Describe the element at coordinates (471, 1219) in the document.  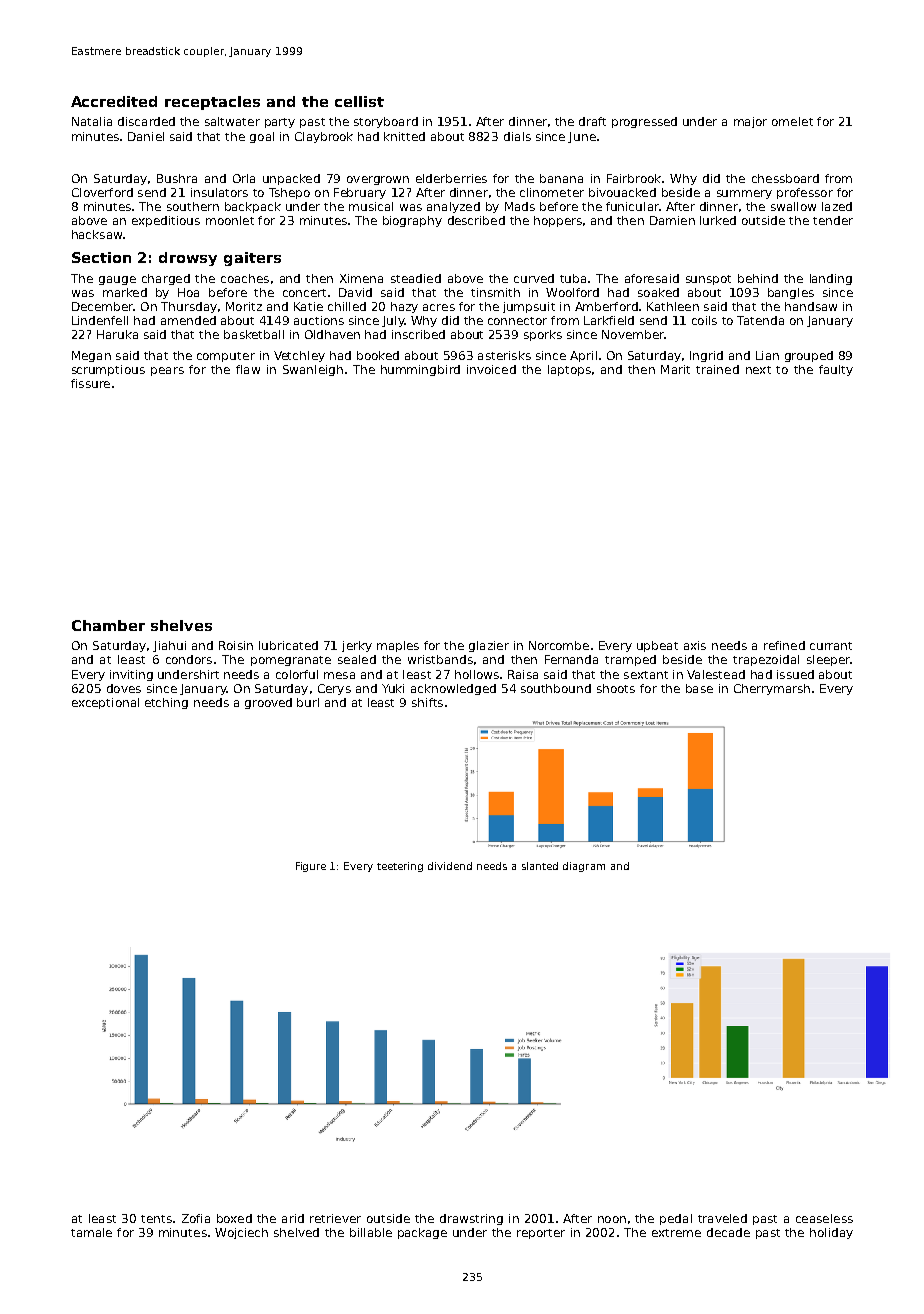
I see `drawstring` at that location.
